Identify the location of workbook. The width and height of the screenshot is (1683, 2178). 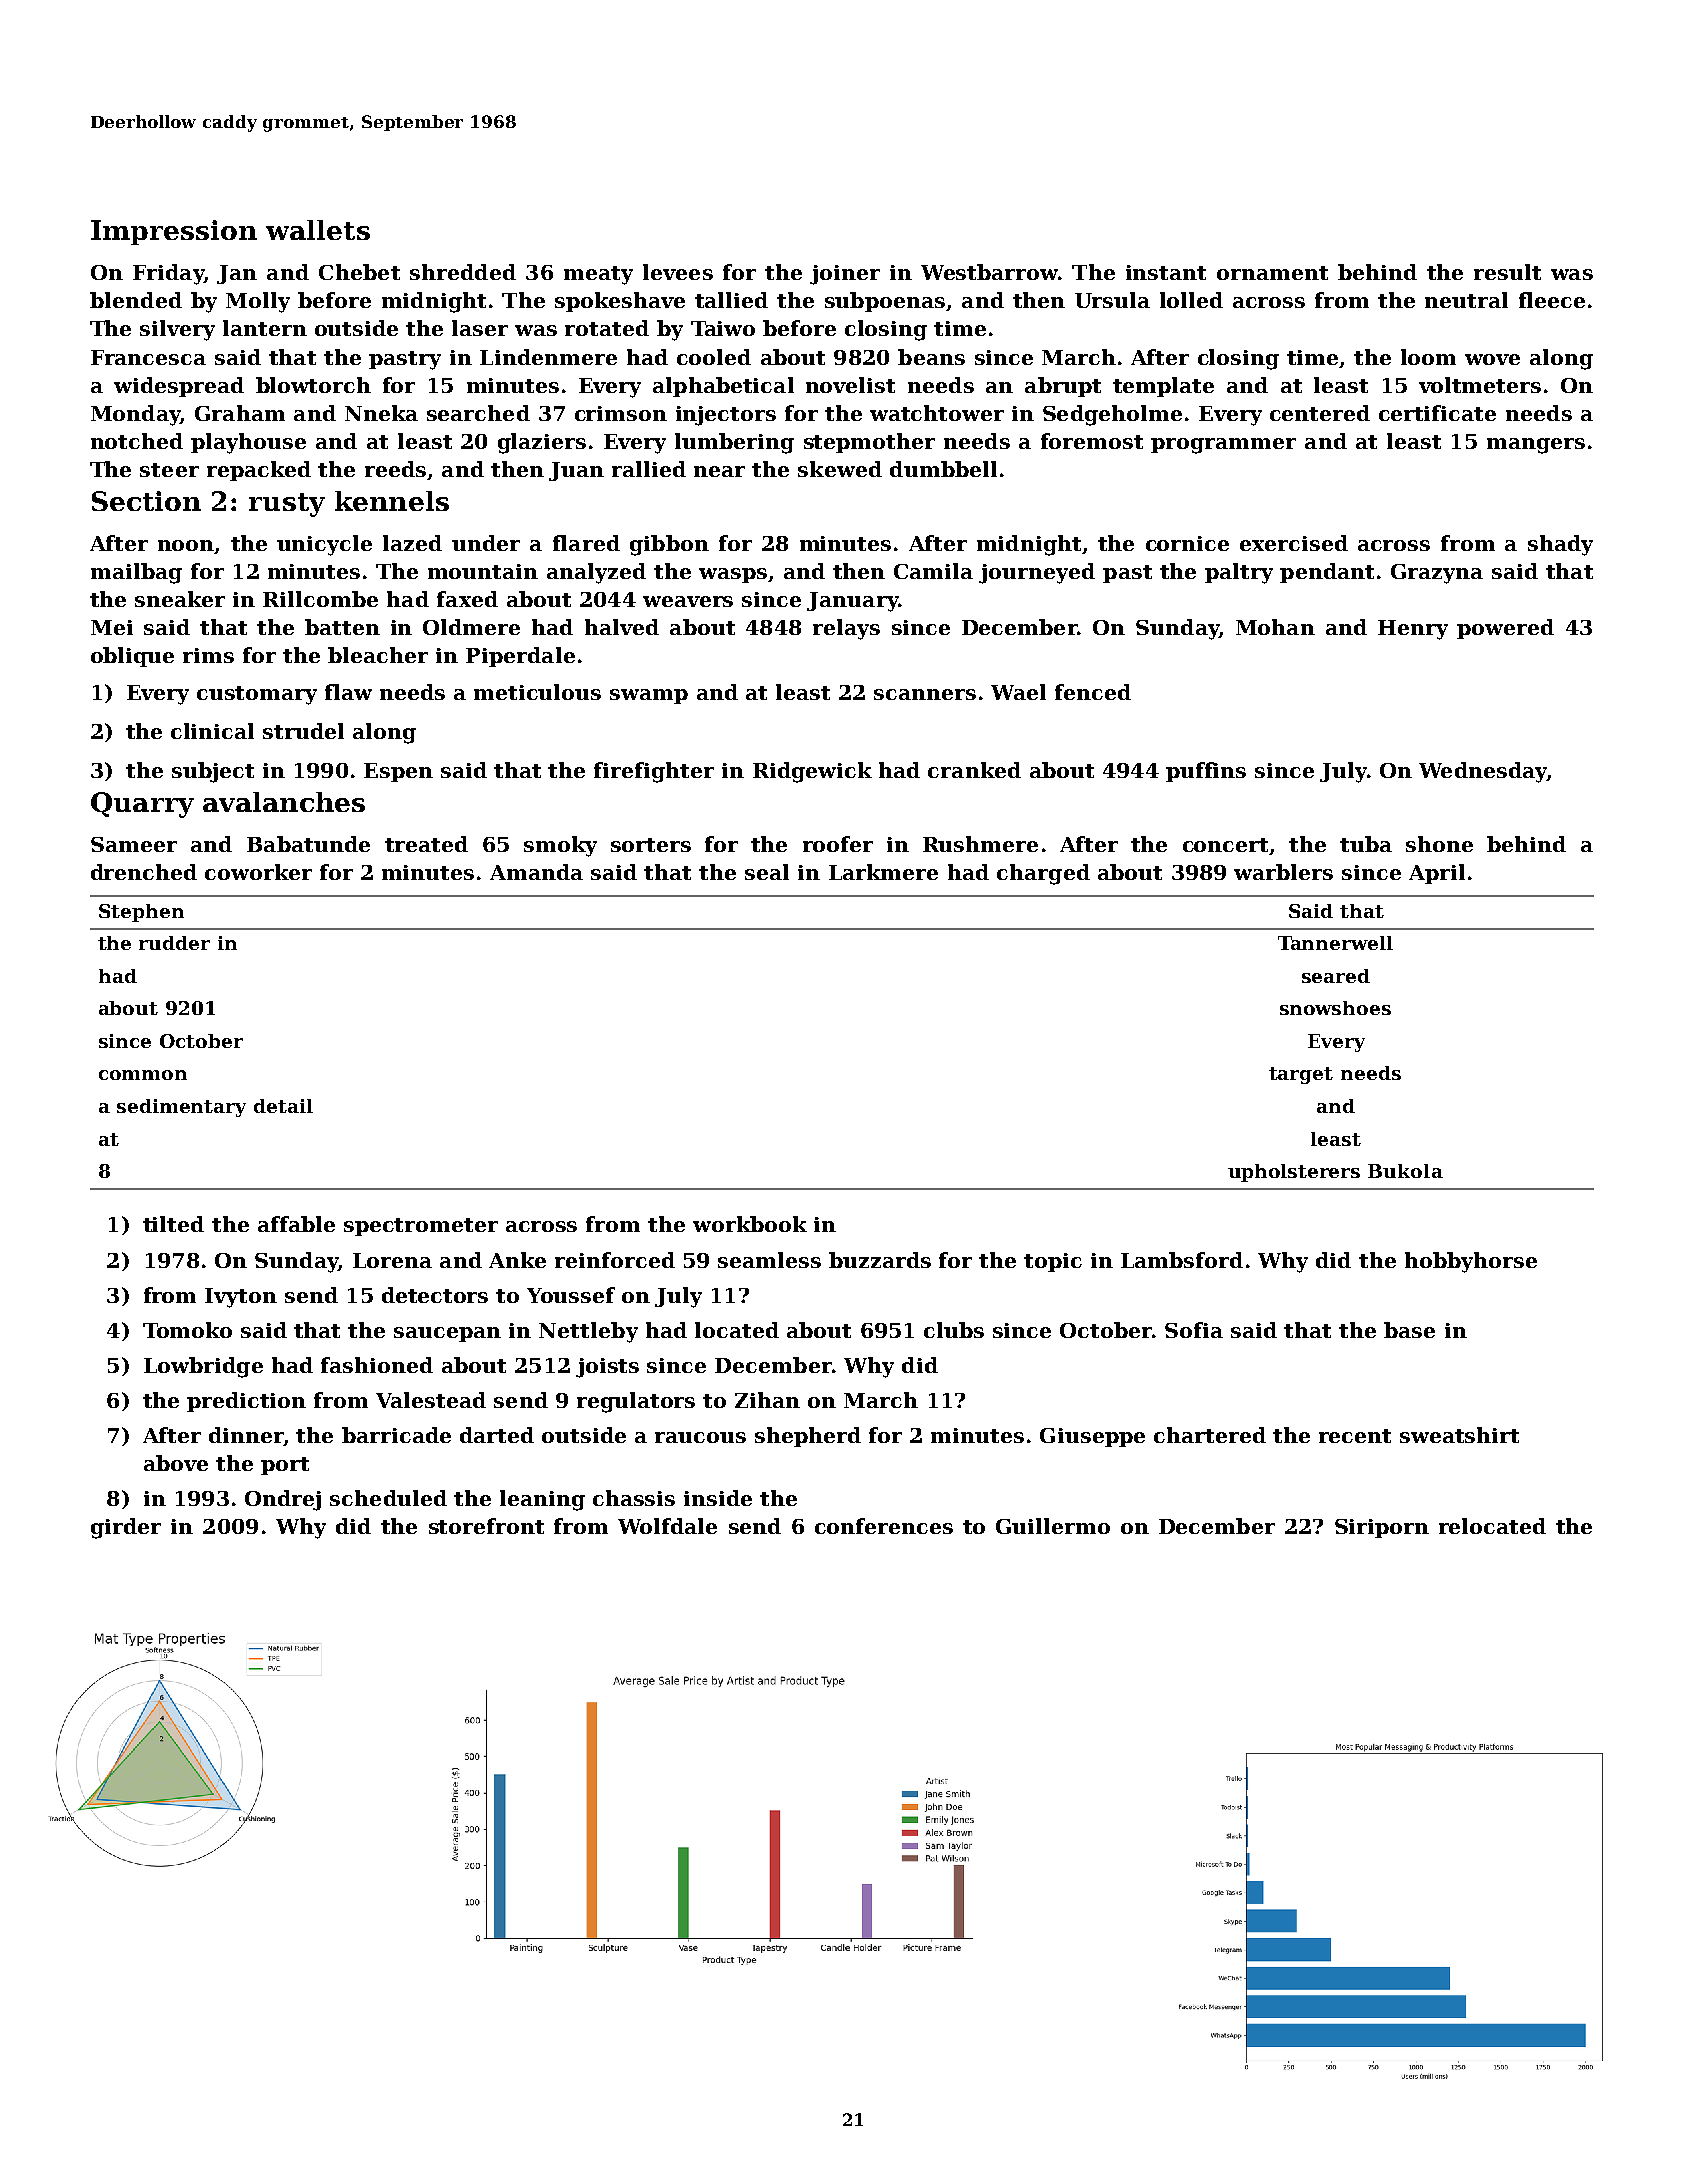
(750, 1224).
